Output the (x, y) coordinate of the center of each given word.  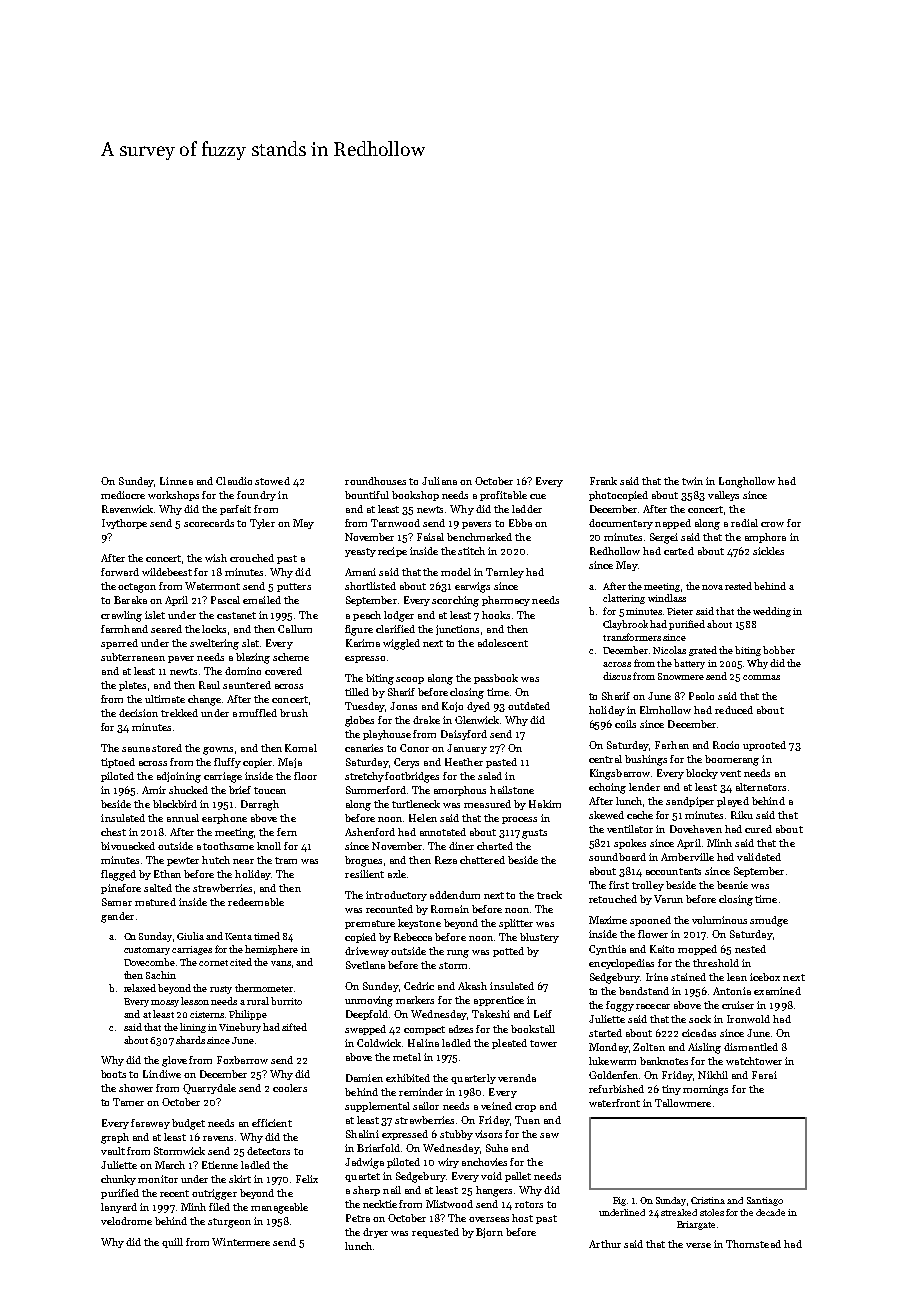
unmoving (369, 1001)
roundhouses (375, 481)
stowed (272, 481)
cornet (213, 963)
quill (172, 1243)
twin (692, 481)
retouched (613, 899)
